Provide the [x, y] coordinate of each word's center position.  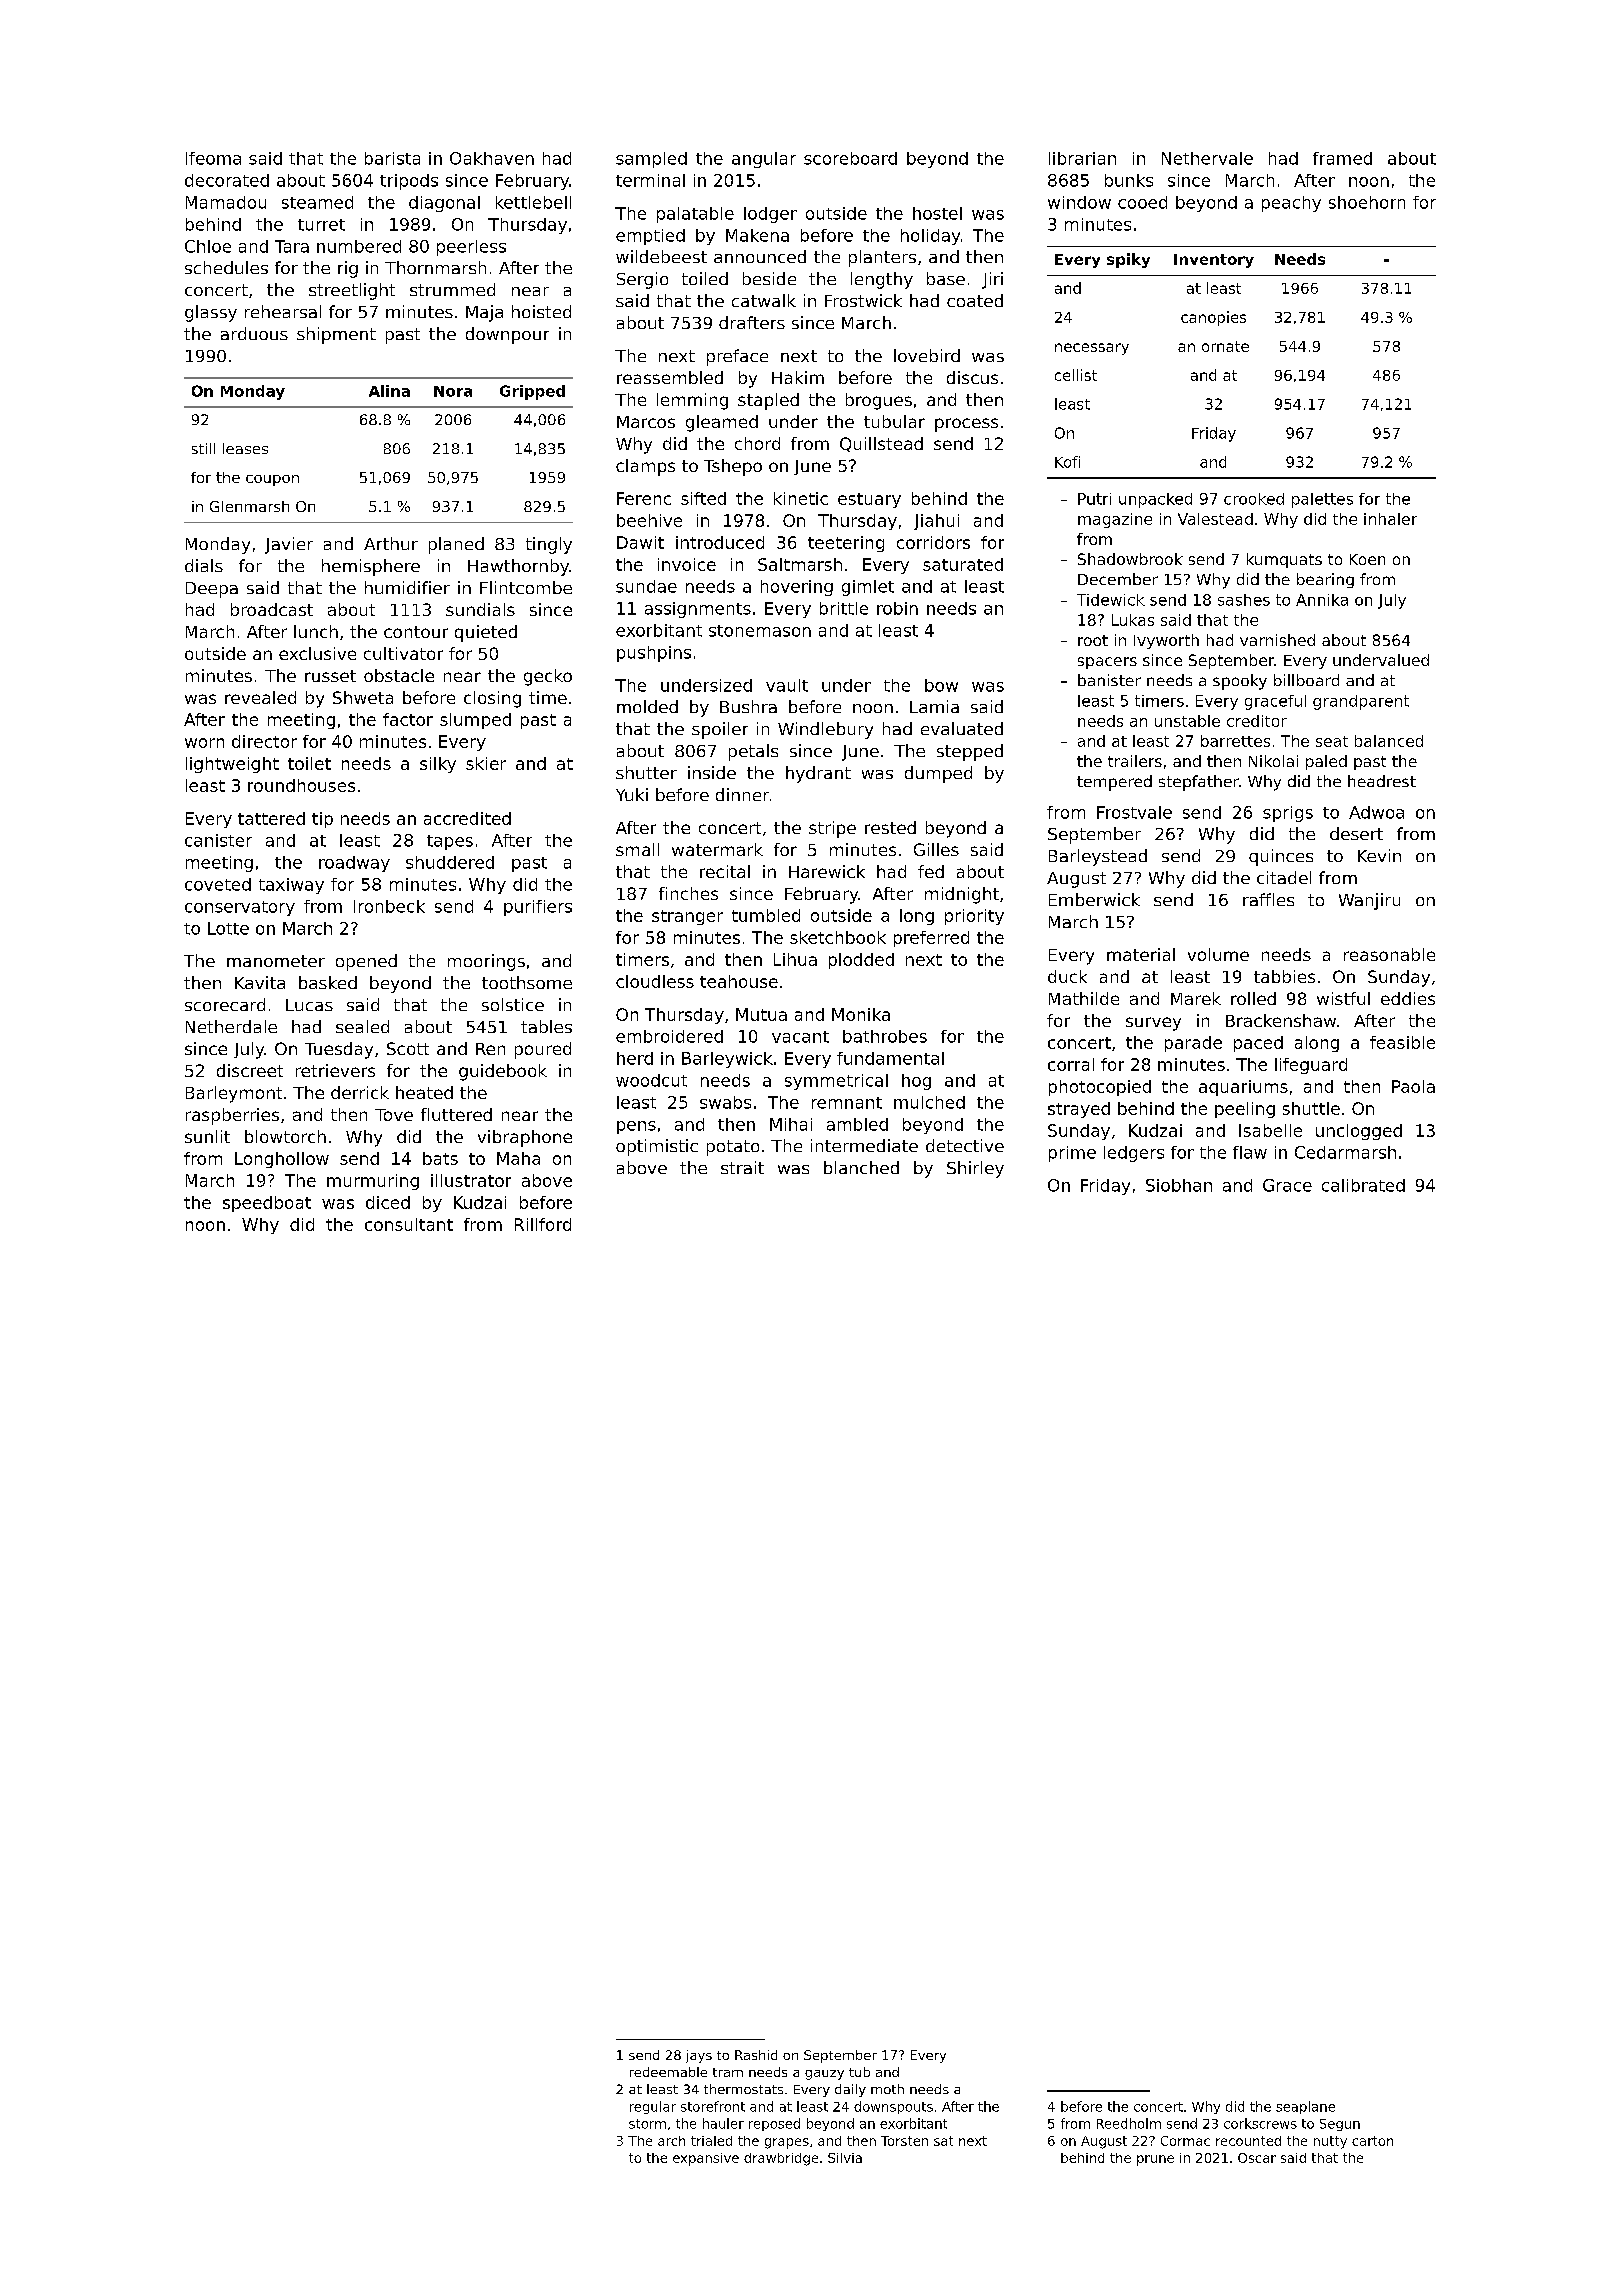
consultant [409, 1224]
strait [742, 1167]
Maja [484, 313]
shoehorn [1367, 202]
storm [647, 2124]
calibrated [1363, 1185]
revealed [260, 697]
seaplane [1305, 2107]
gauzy [824, 2075]
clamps [645, 467]
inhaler [1390, 519]
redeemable [668, 2072]
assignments [698, 610]
